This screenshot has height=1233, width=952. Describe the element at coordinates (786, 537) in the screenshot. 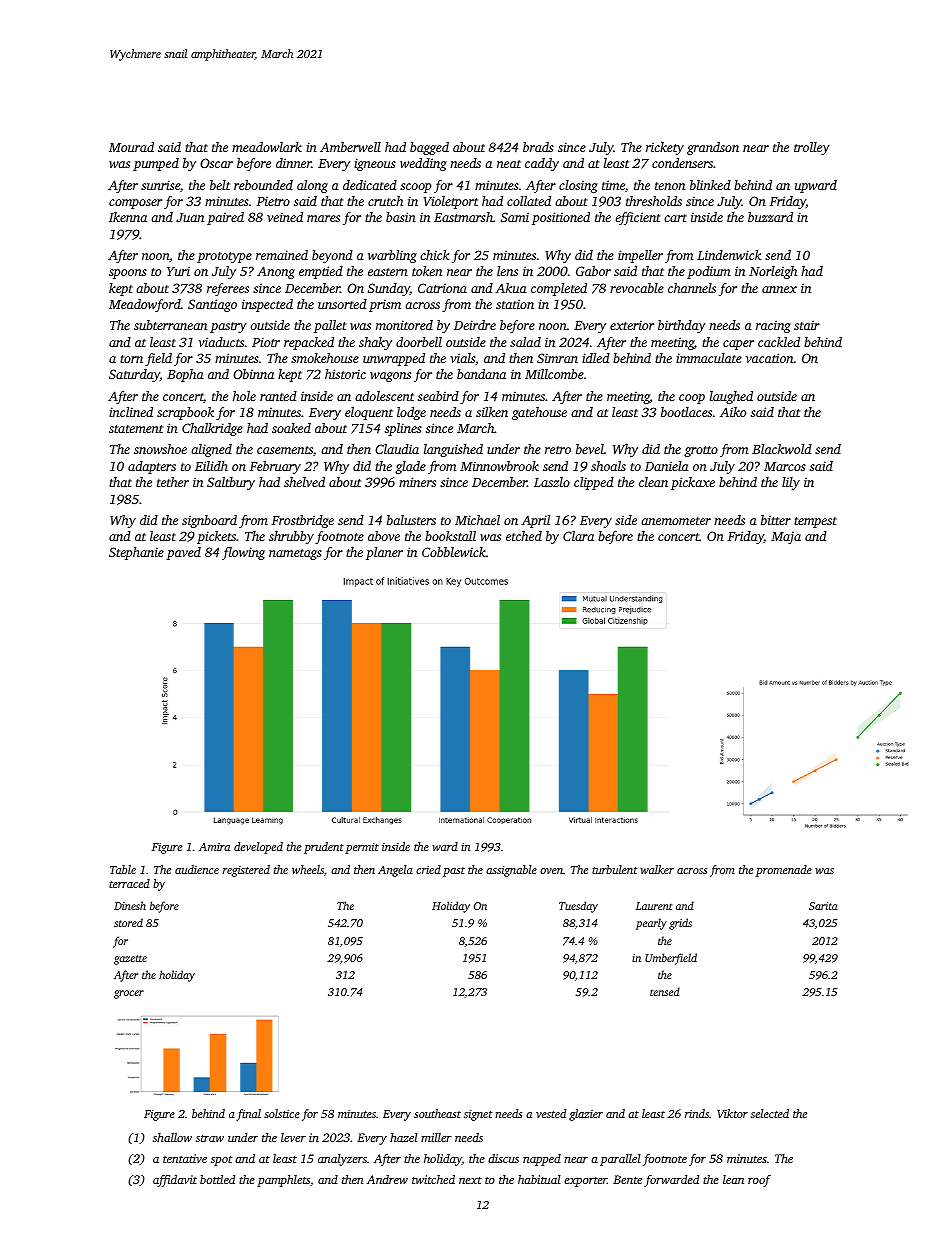

I see `Maja` at that location.
